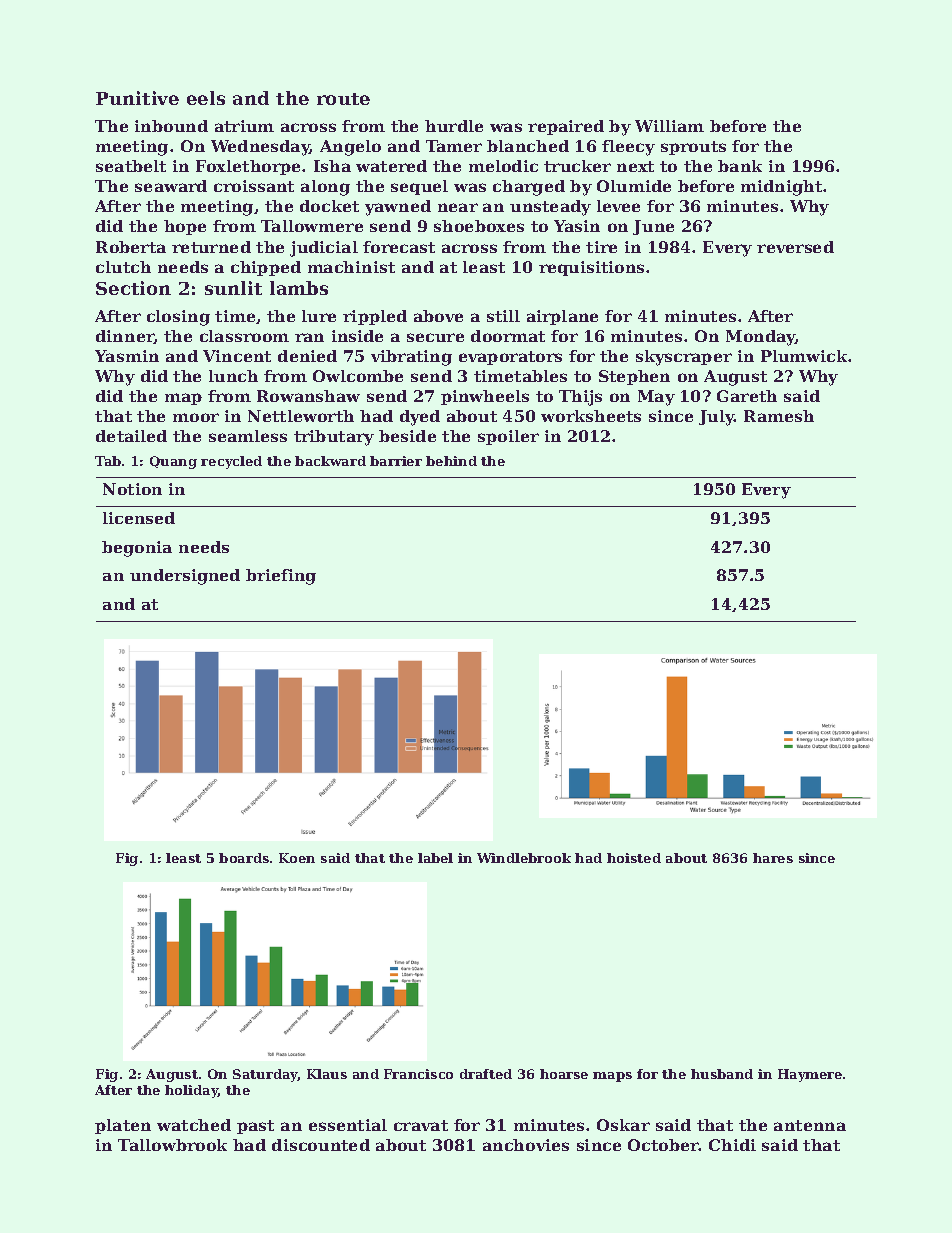 The height and width of the screenshot is (1233, 952). Describe the element at coordinates (244, 126) in the screenshot. I see `atrium` at that location.
